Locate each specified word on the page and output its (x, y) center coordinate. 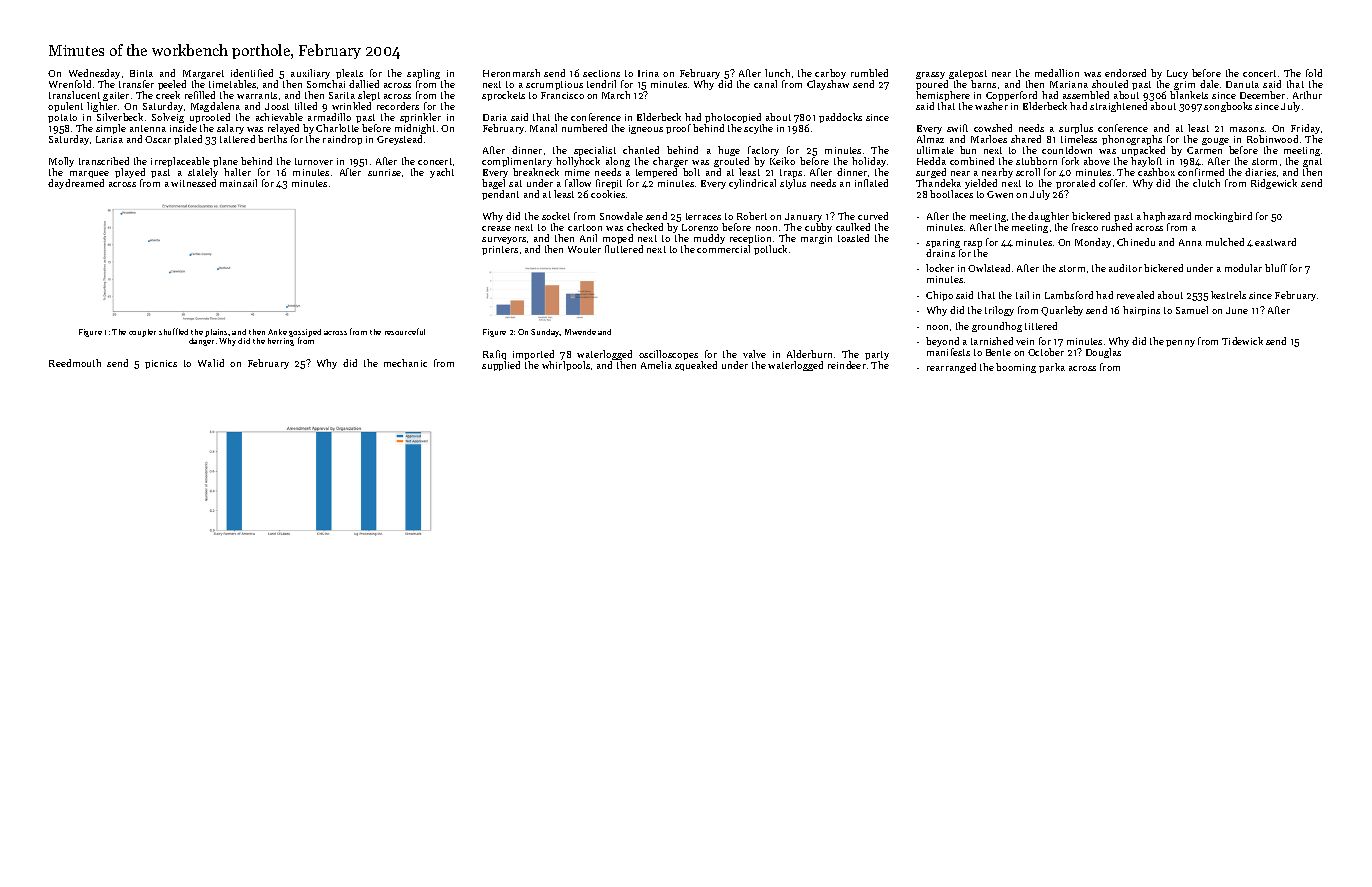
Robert (752, 216)
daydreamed (76, 184)
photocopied (733, 118)
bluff (1276, 268)
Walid (211, 363)
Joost (277, 106)
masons (1247, 129)
